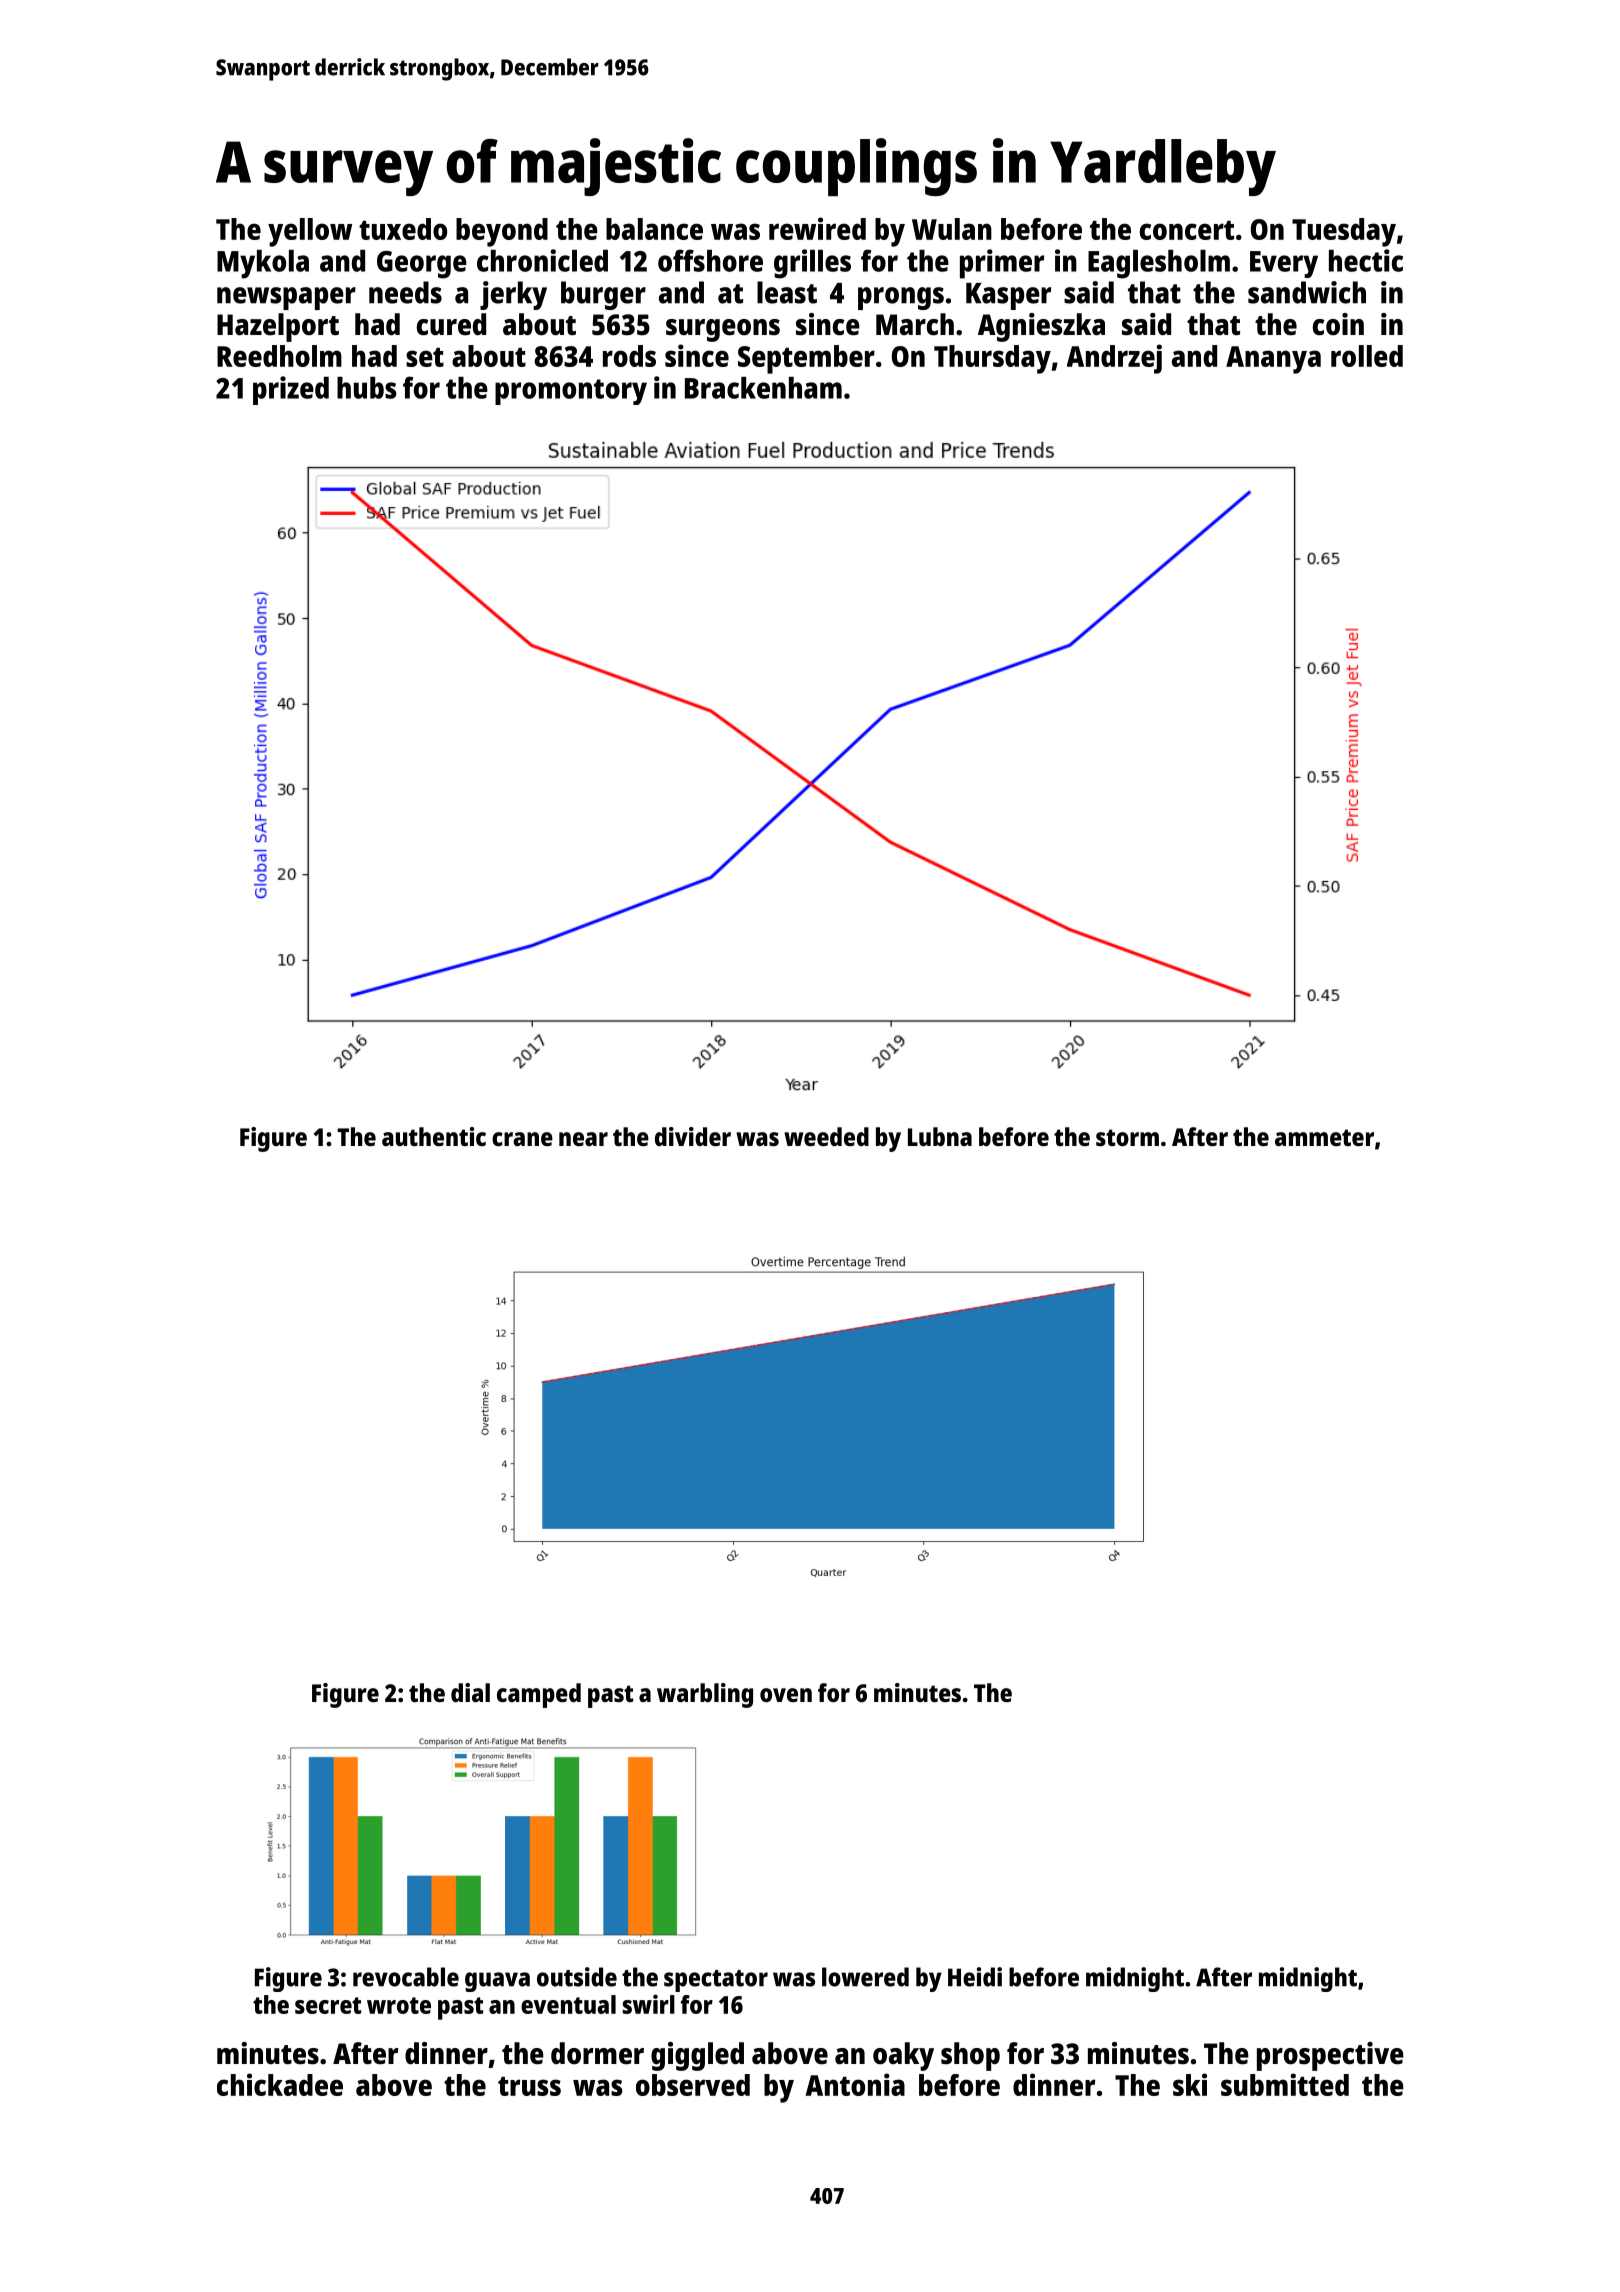 This screenshot has width=1620, height=2292. I want to click on tuxedo, so click(403, 229).
